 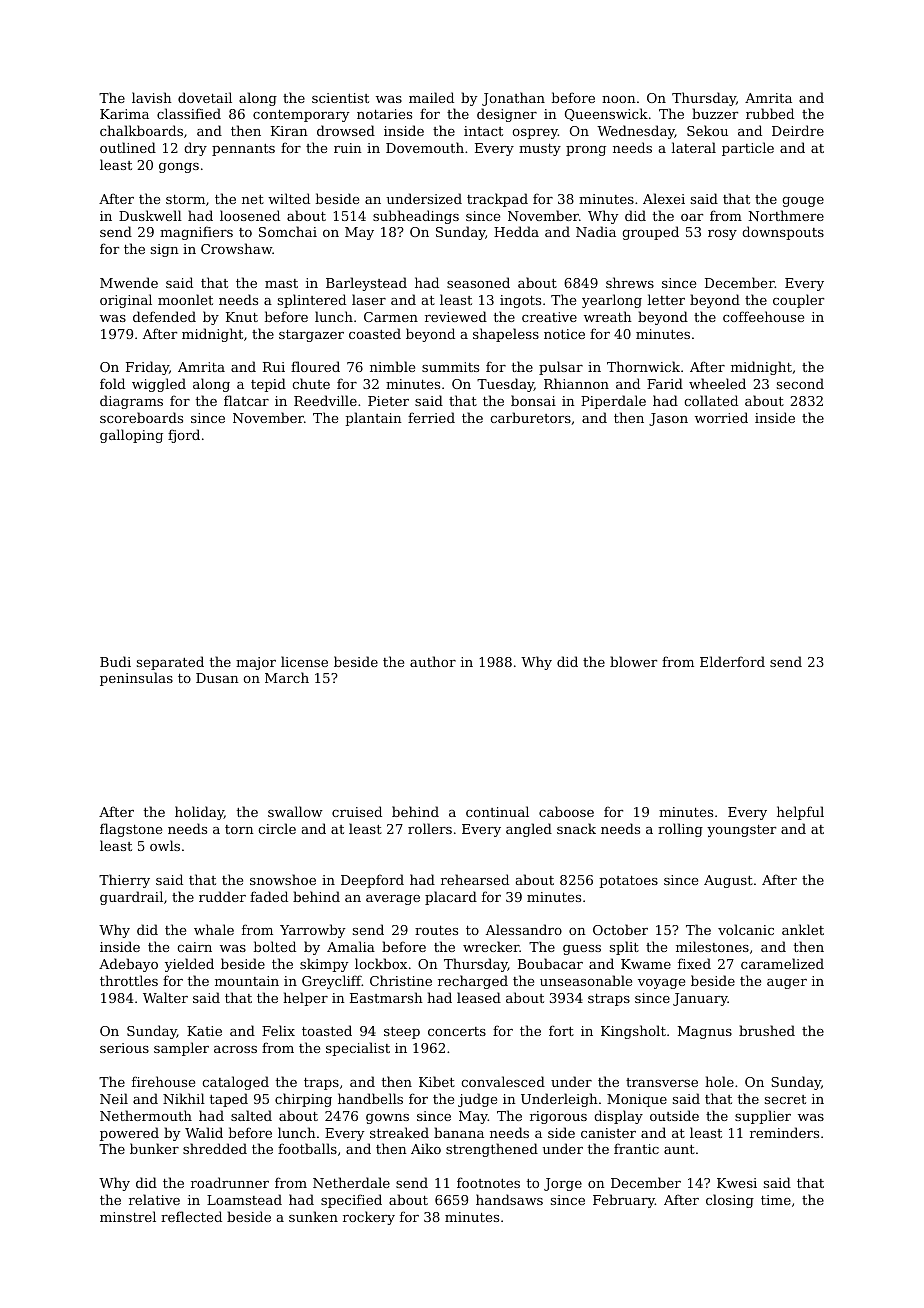 I want to click on coupler, so click(x=798, y=301).
